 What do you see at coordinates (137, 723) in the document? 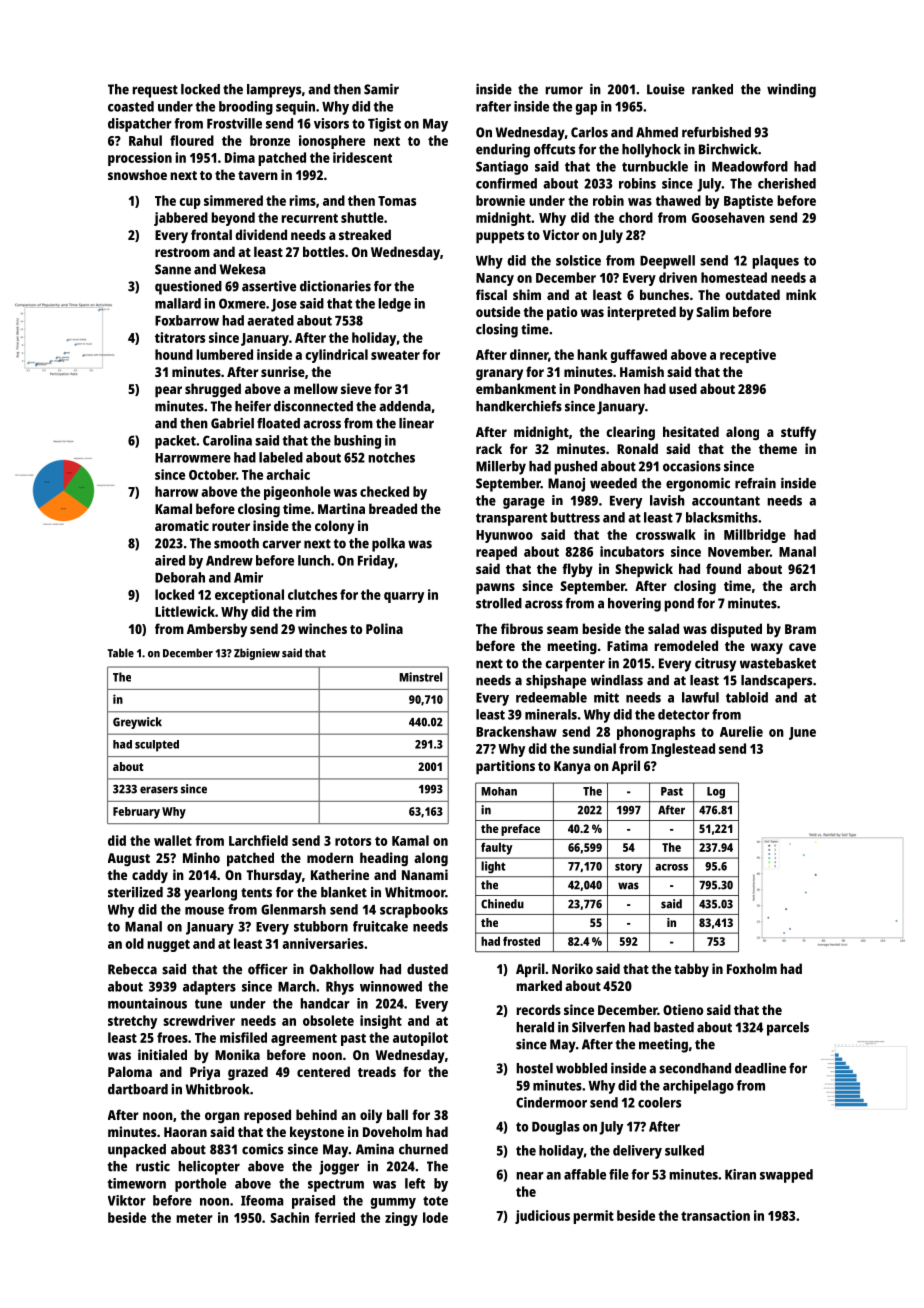
I see `Greywick` at bounding box center [137, 723].
